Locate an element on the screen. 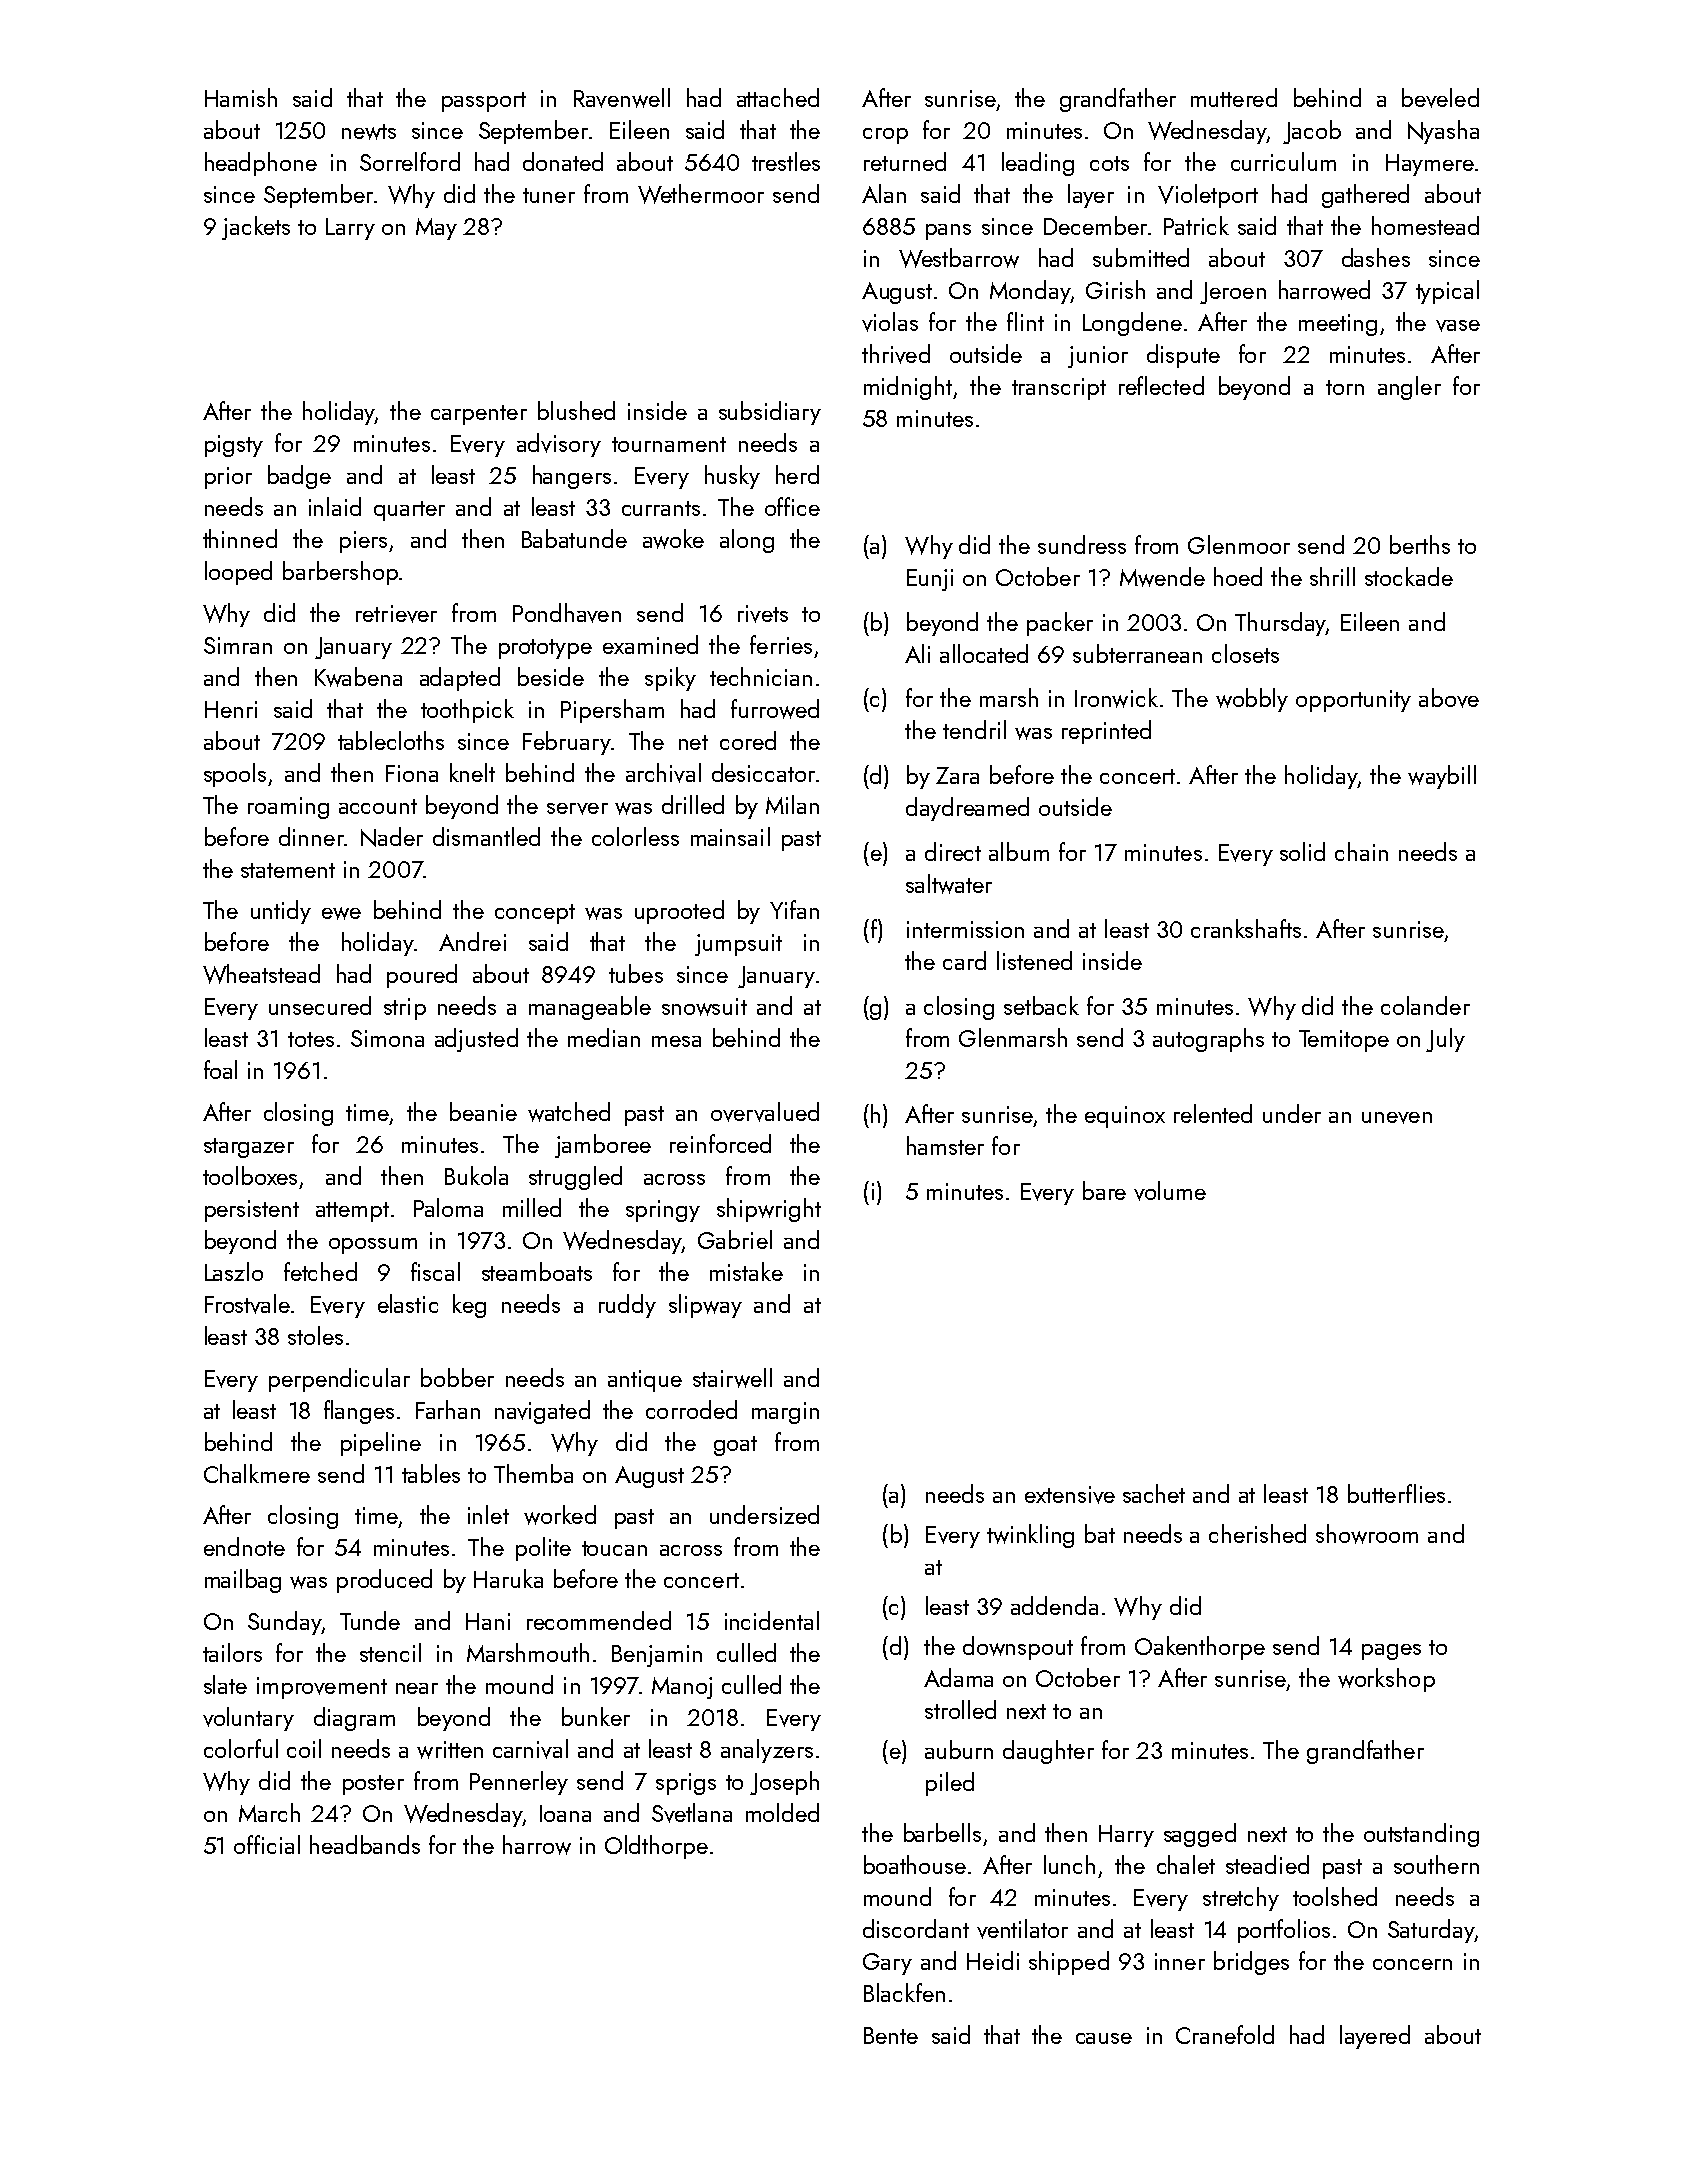 The height and width of the screenshot is (2178, 1683). Cranefold is located at coordinates (1225, 2034).
